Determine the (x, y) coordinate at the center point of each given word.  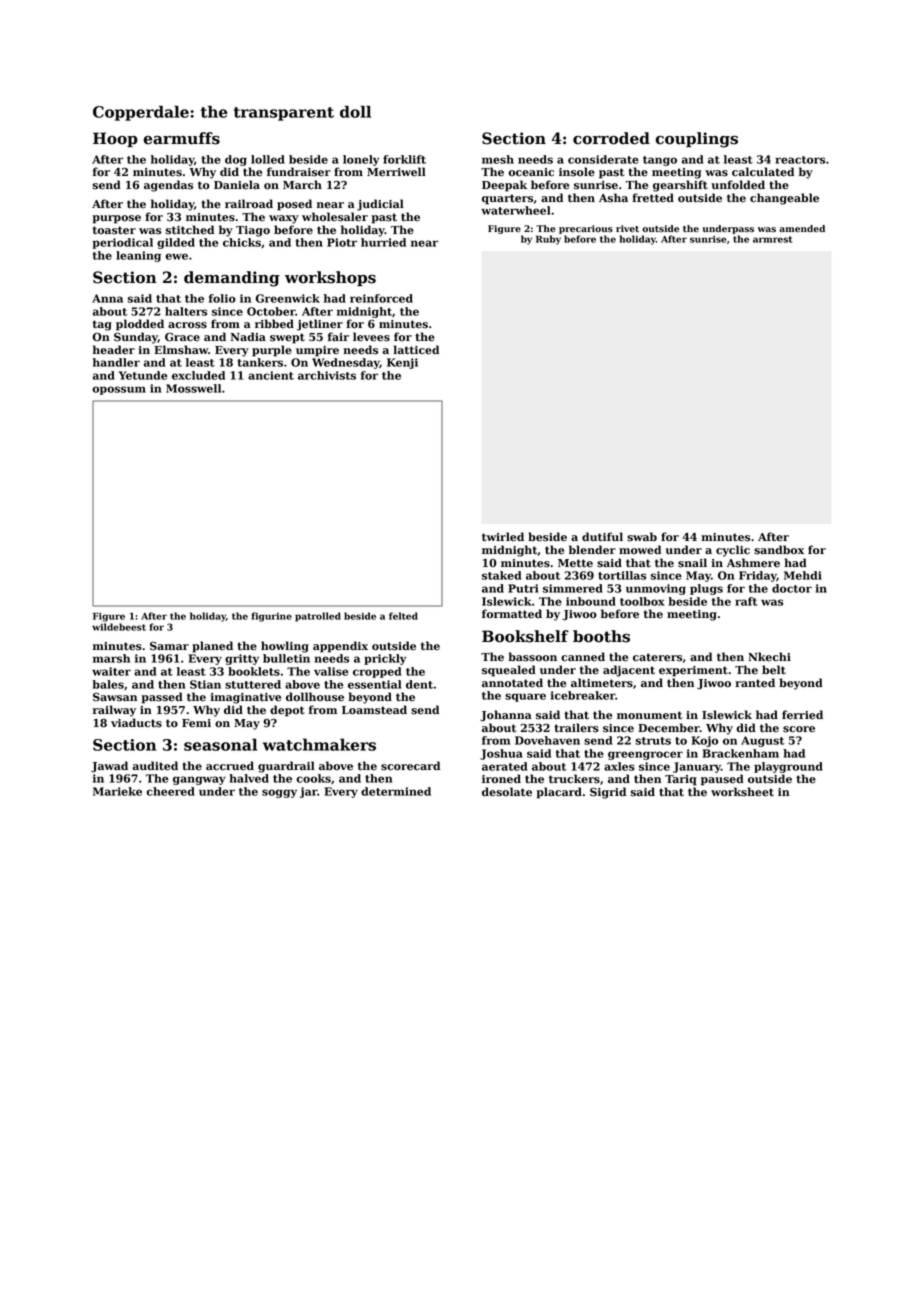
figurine (271, 617)
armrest (773, 239)
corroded (611, 138)
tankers (260, 362)
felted (403, 616)
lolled (268, 159)
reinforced (381, 298)
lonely (361, 160)
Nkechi (769, 657)
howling (285, 647)
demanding (232, 279)
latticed (416, 350)
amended (802, 229)
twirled (503, 537)
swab (642, 537)
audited (155, 766)
